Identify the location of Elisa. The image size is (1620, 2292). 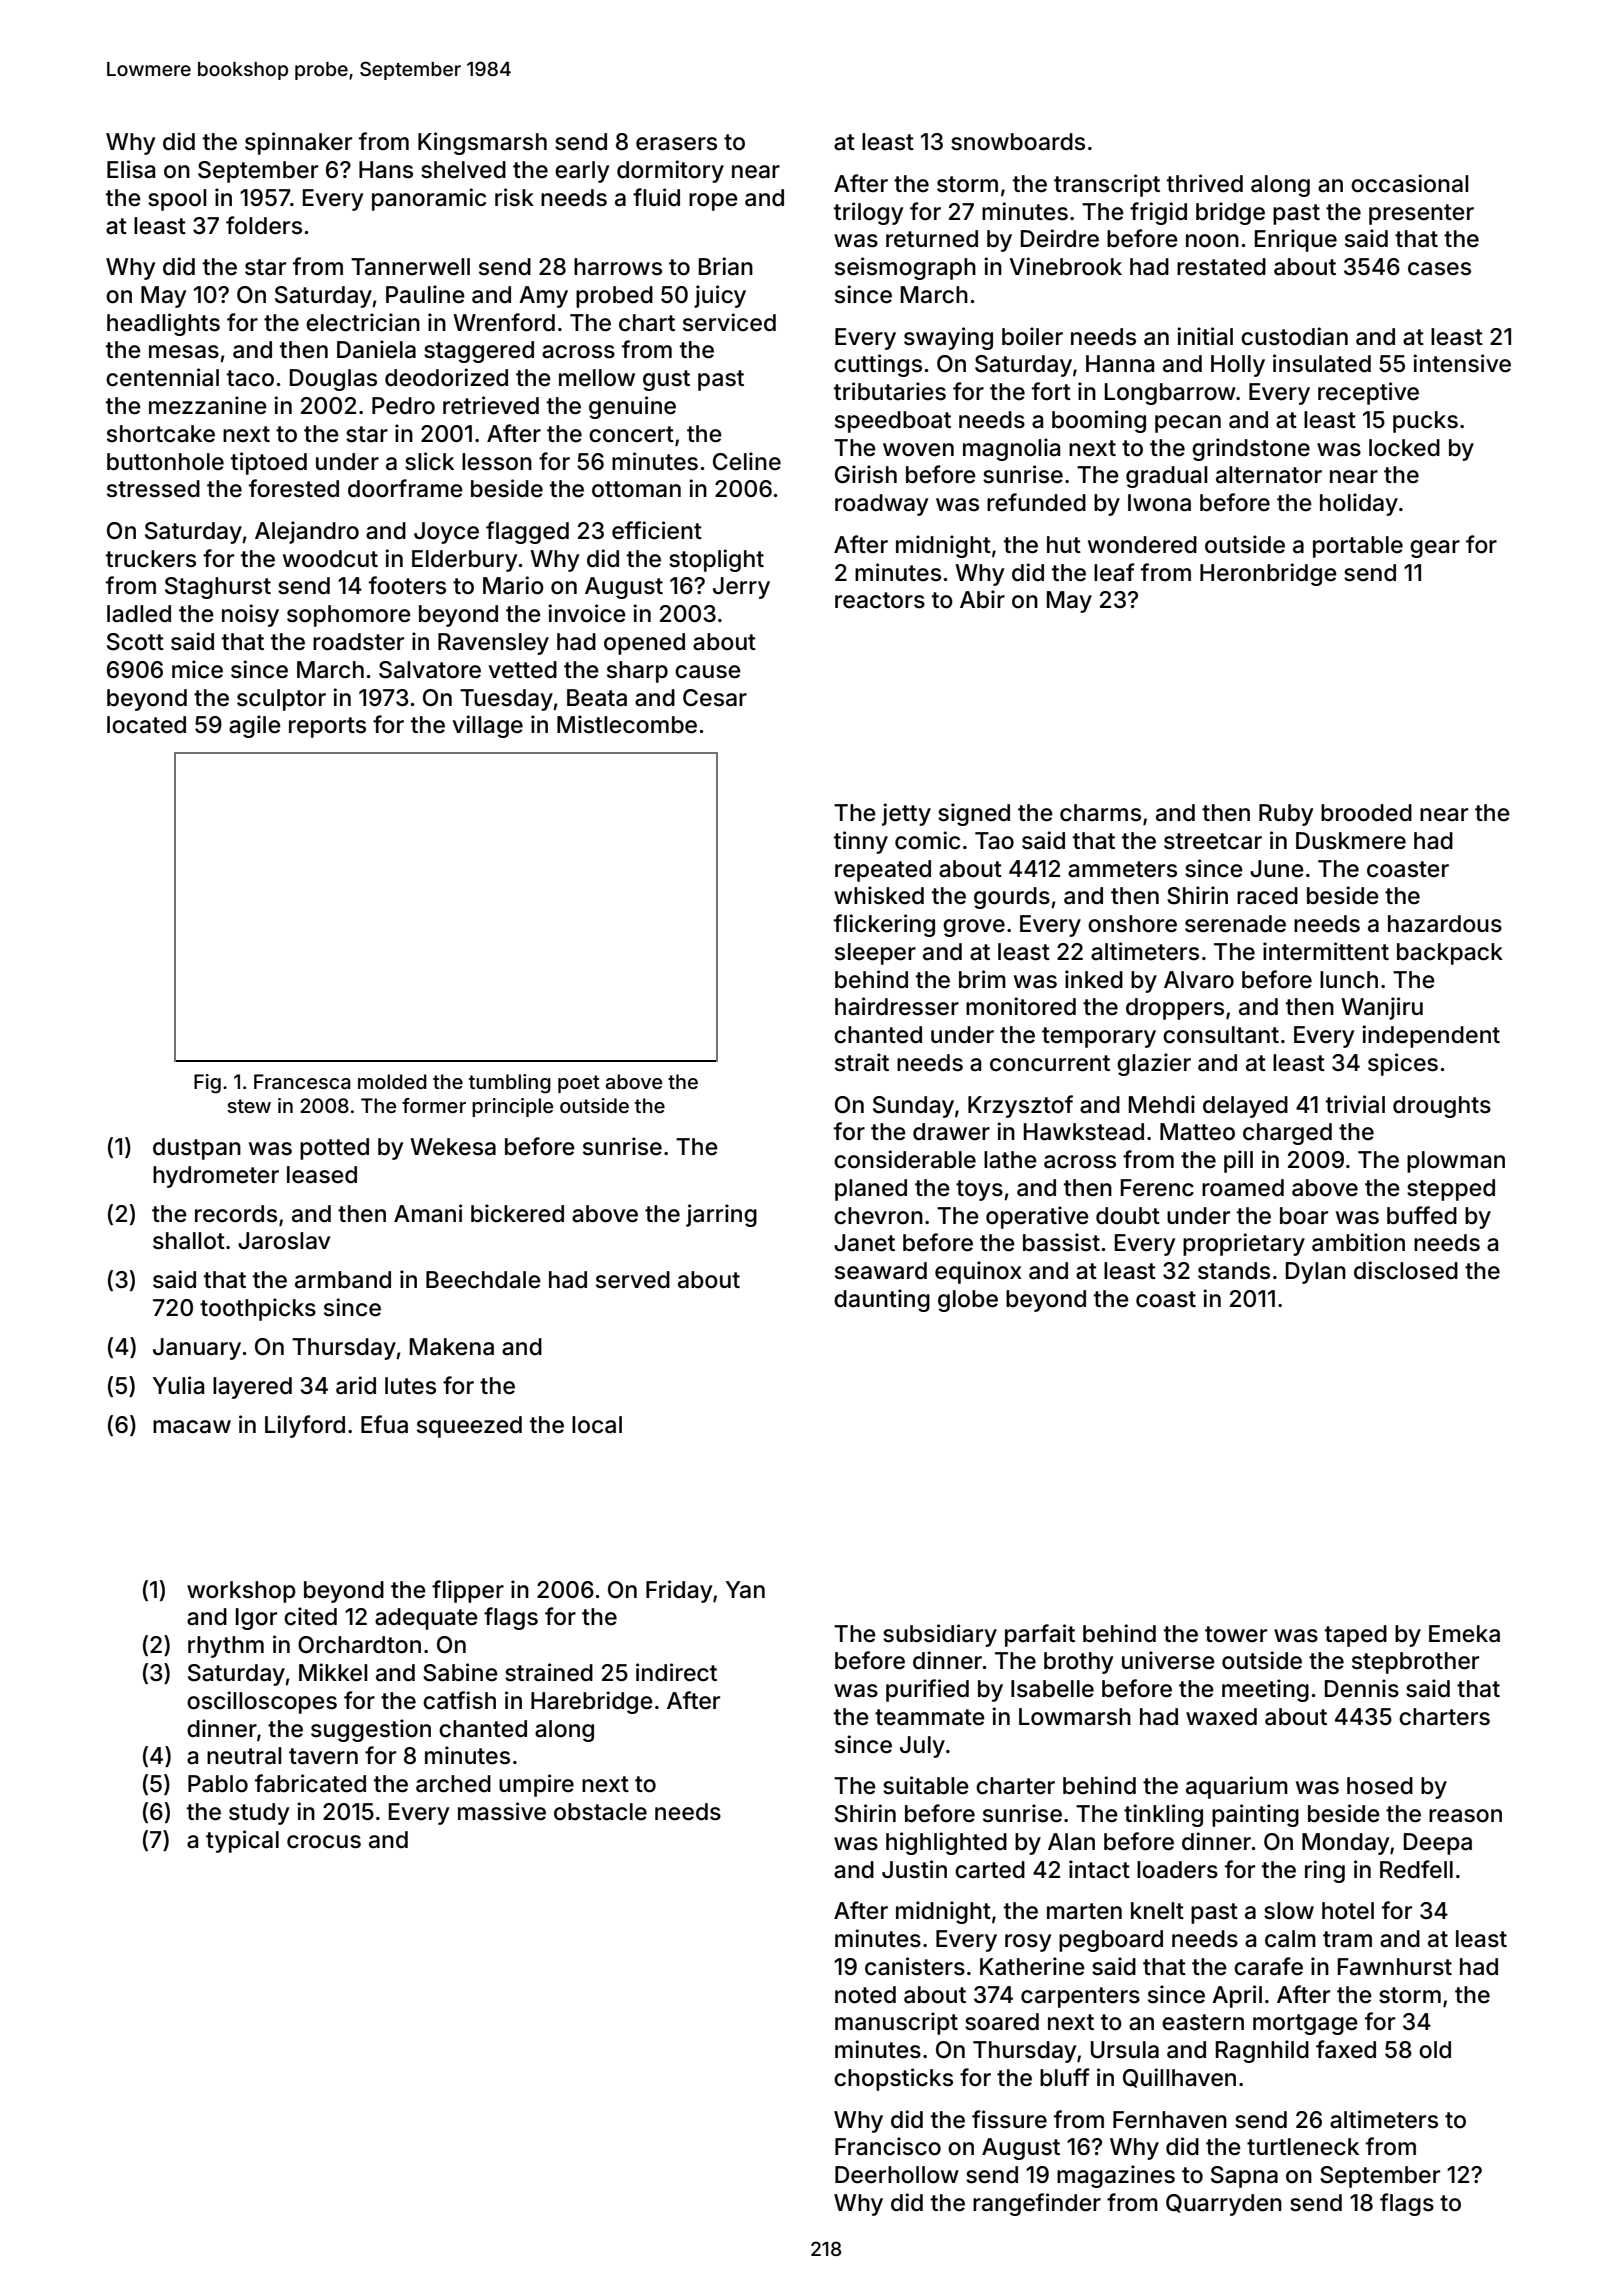
(131, 169).
